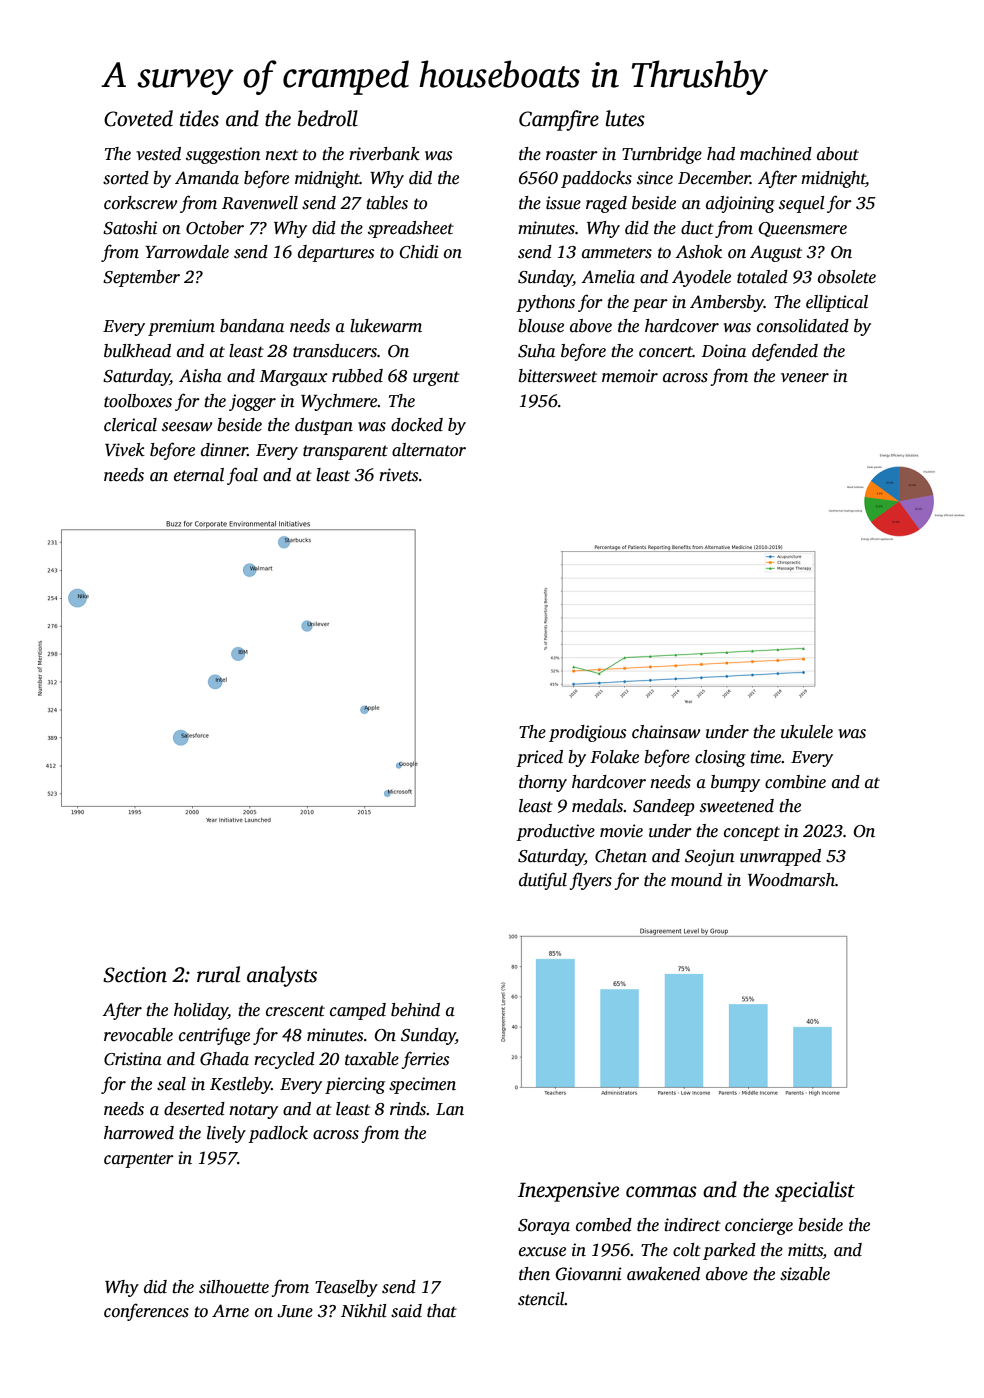 The height and width of the screenshot is (1398, 984). Describe the element at coordinates (146, 1312) in the screenshot. I see `conferences` at that location.
